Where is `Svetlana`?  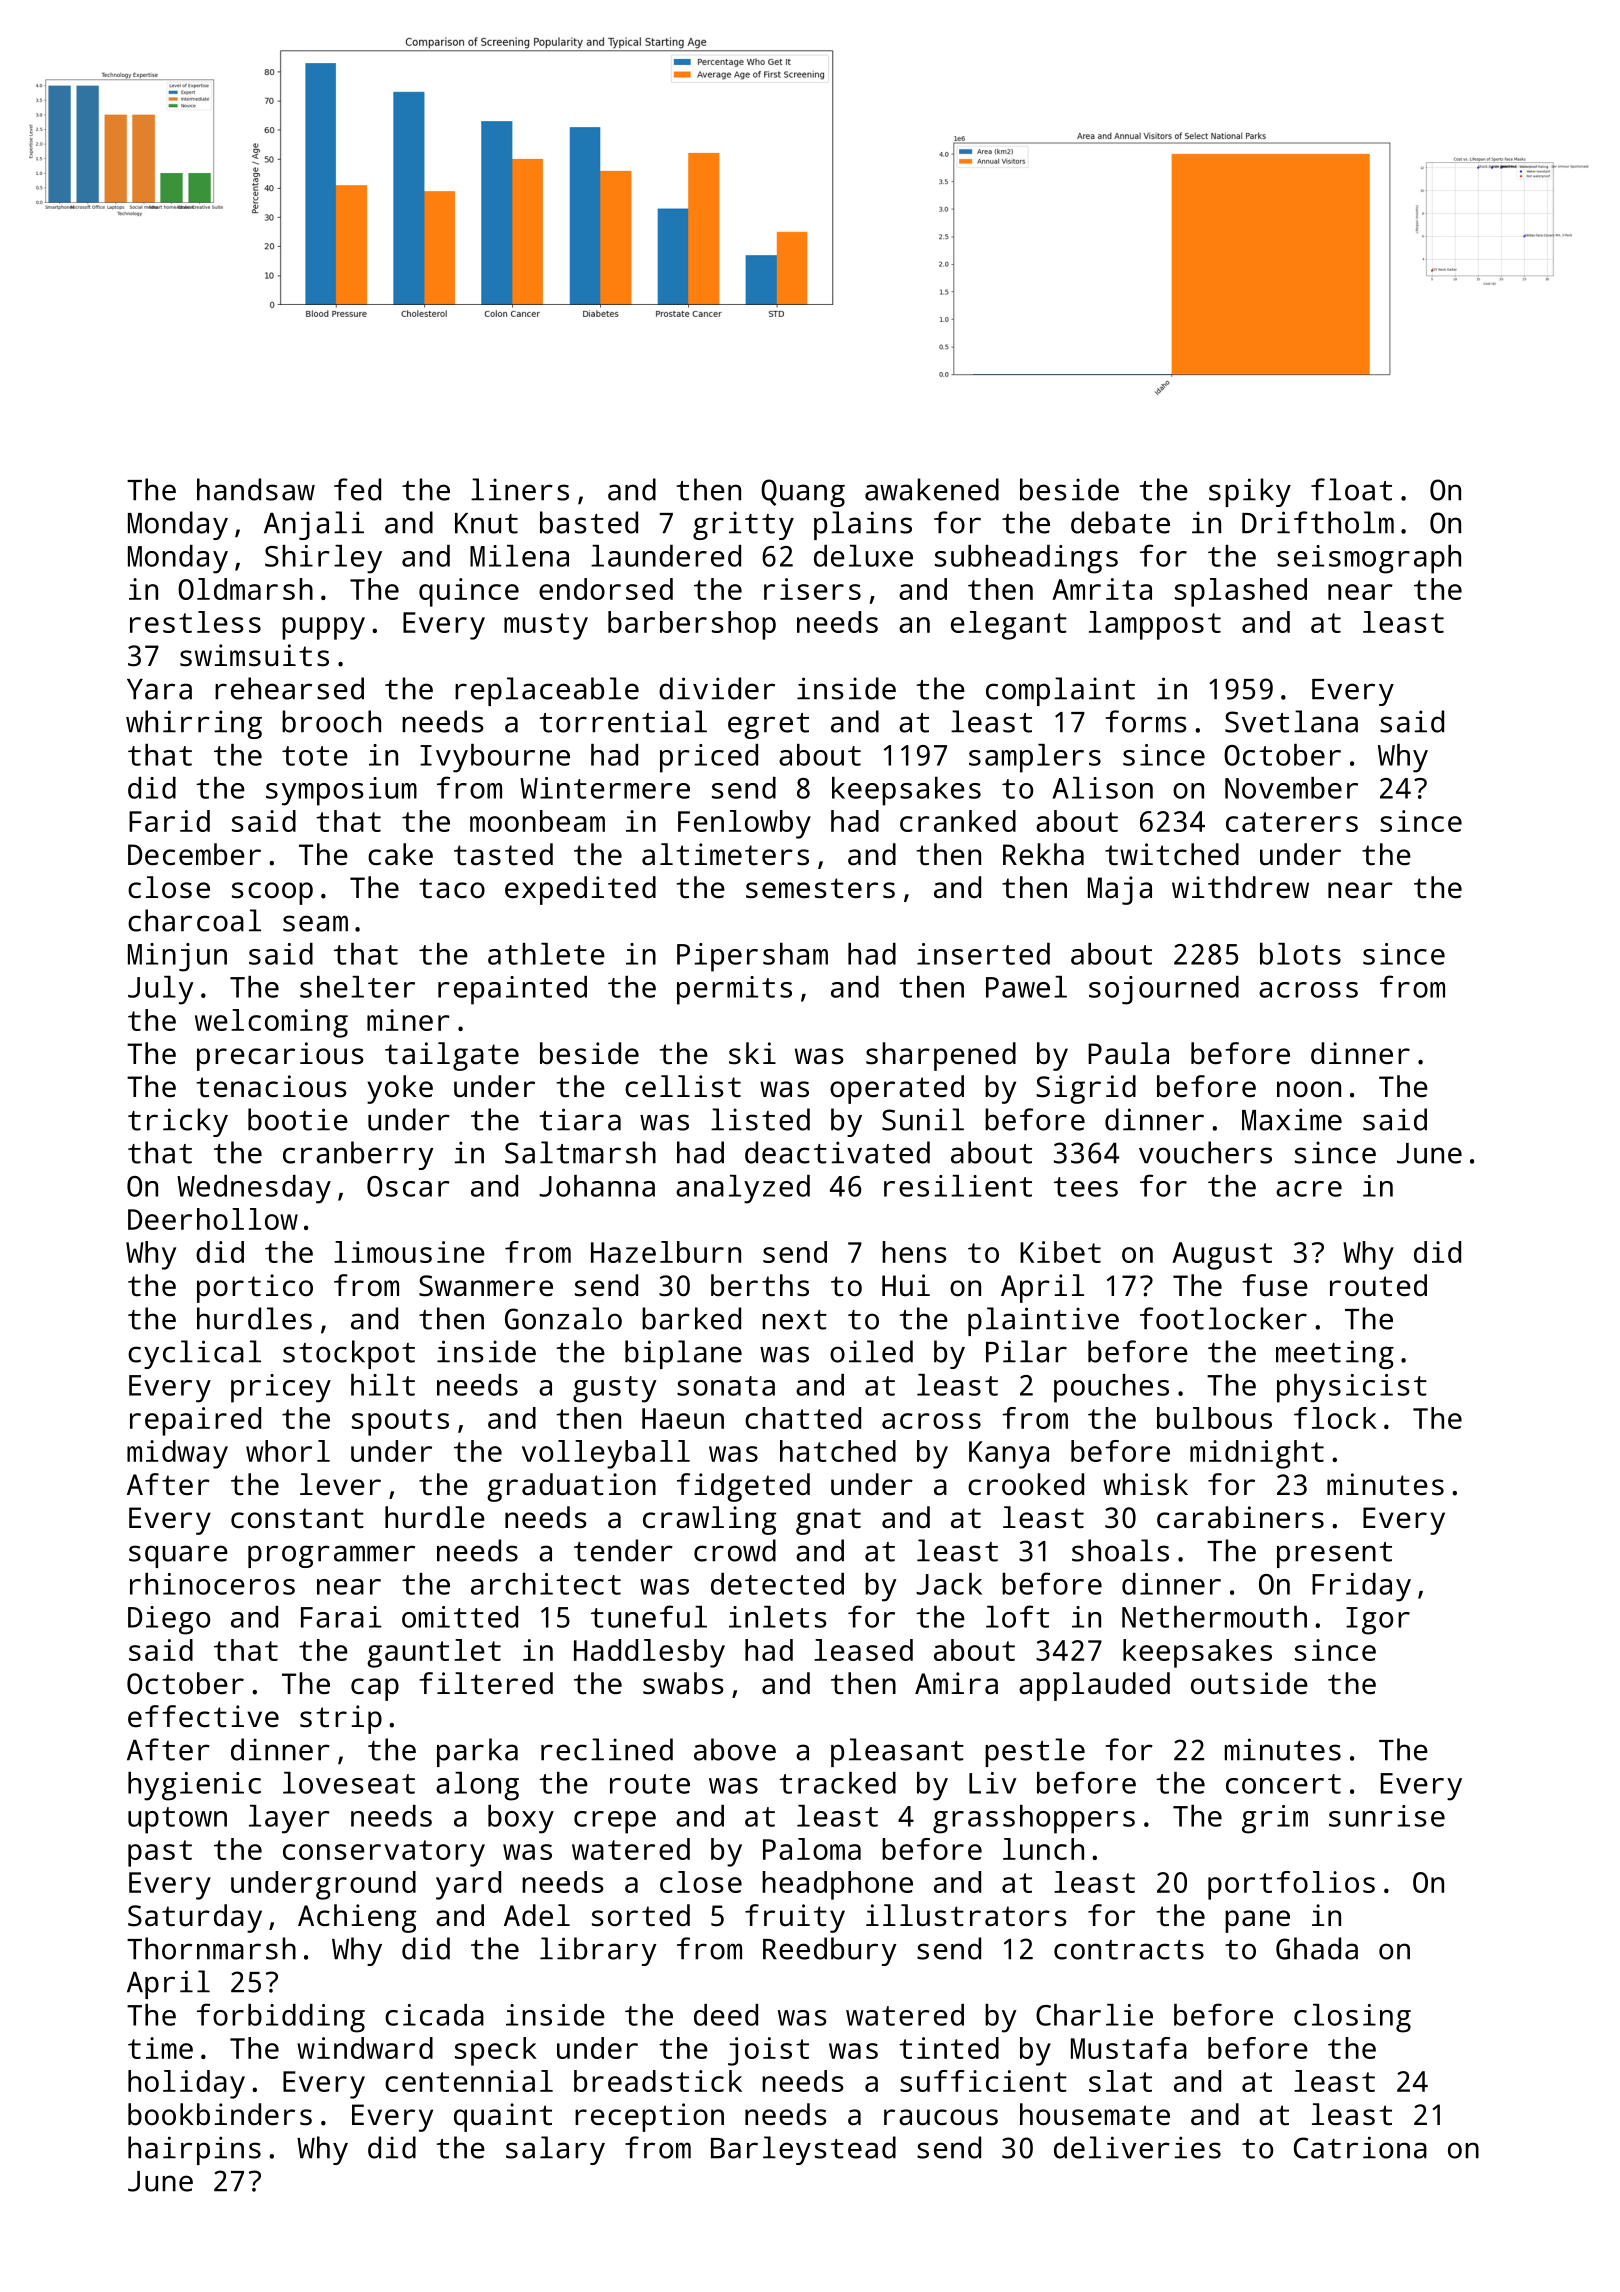
Svetlana is located at coordinates (1291, 721).
